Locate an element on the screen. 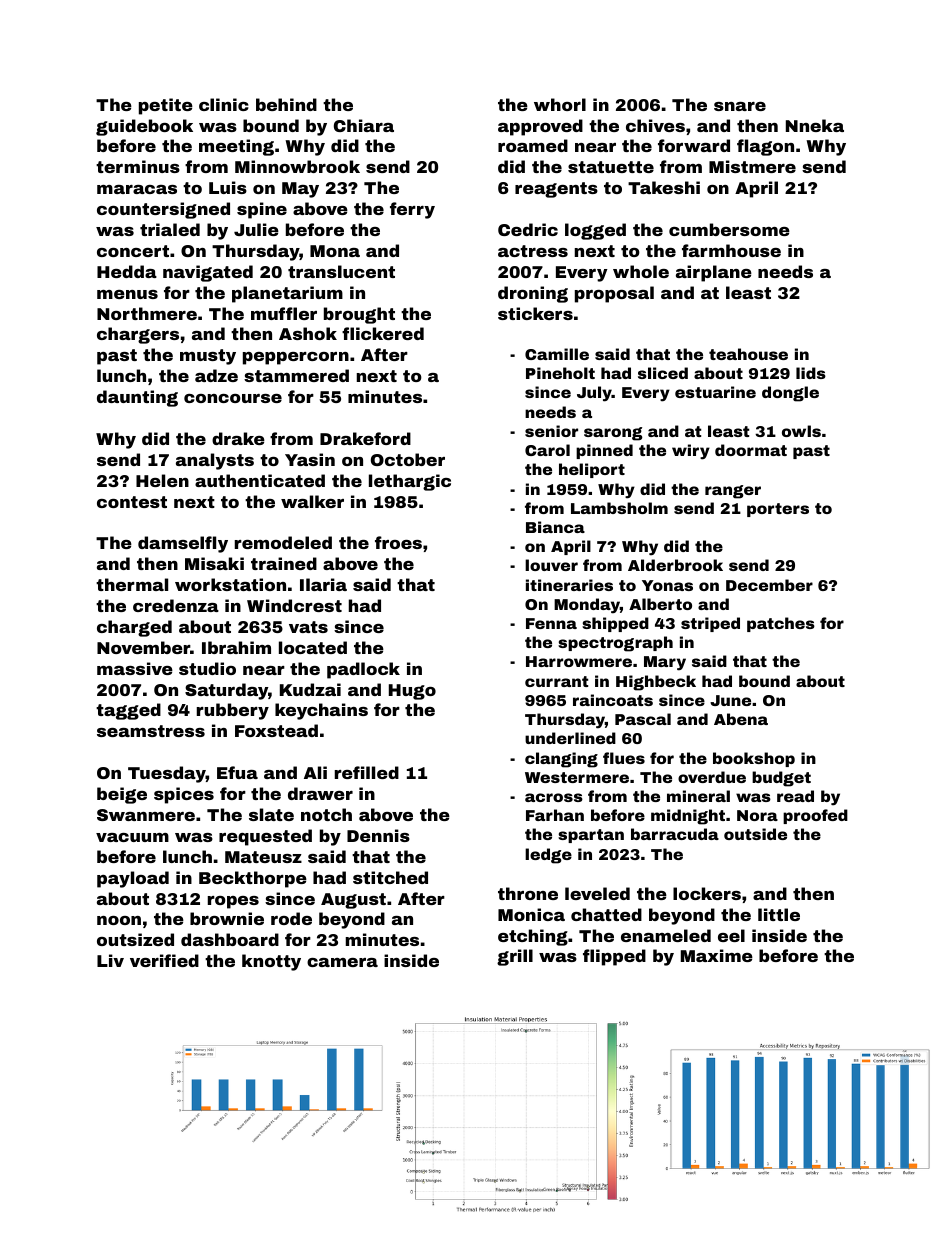 The height and width of the screenshot is (1233, 952). knotty is located at coordinates (271, 962).
